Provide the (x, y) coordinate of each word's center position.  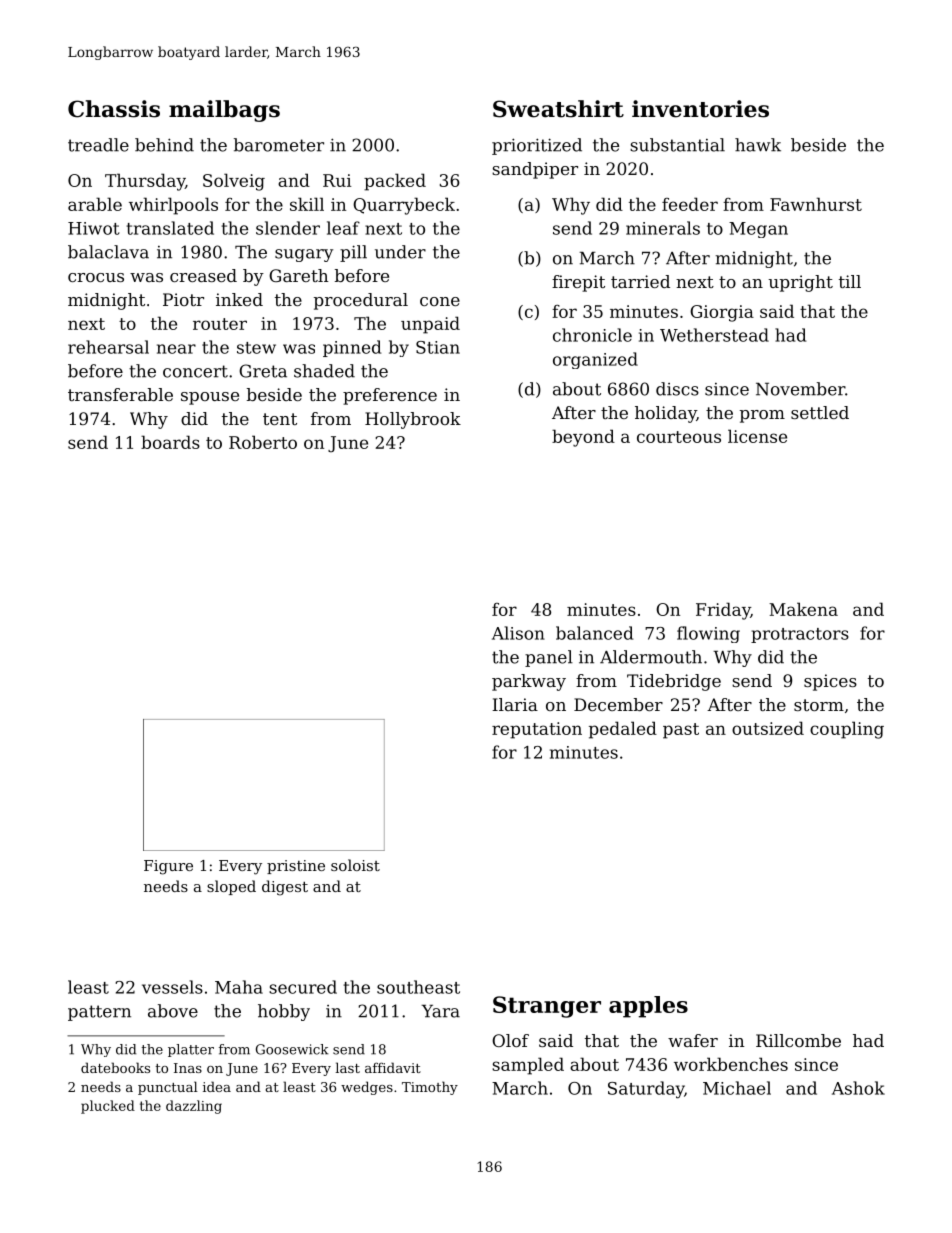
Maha (239, 987)
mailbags (224, 111)
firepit (578, 283)
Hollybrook (413, 420)
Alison (518, 633)
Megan (758, 230)
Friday (723, 611)
